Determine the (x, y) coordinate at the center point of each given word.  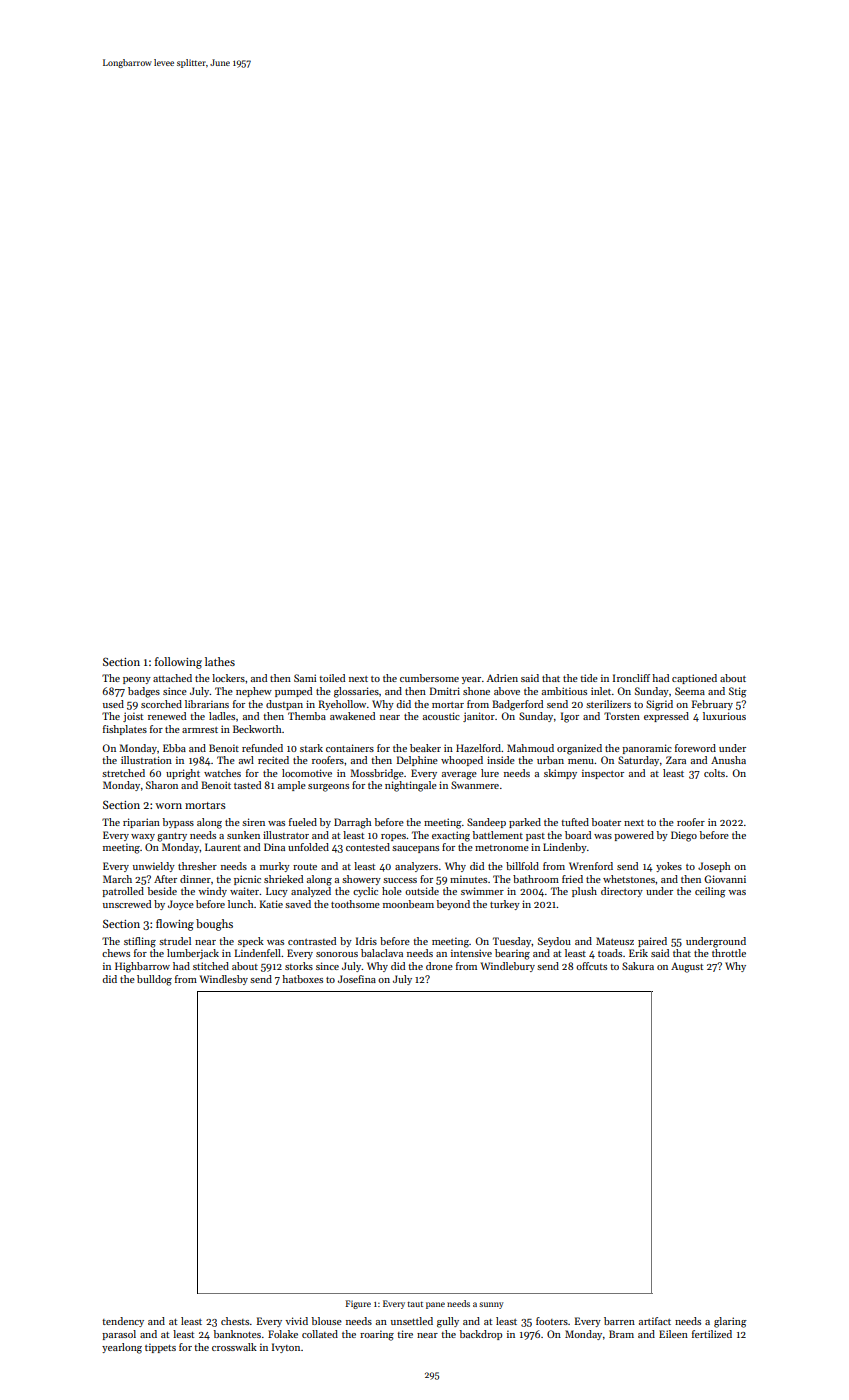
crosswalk (234, 1347)
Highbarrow (142, 967)
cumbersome (429, 678)
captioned (694, 679)
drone (439, 966)
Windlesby (224, 980)
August (687, 967)
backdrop (481, 1335)
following (178, 663)
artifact (655, 1321)
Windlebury (508, 967)
